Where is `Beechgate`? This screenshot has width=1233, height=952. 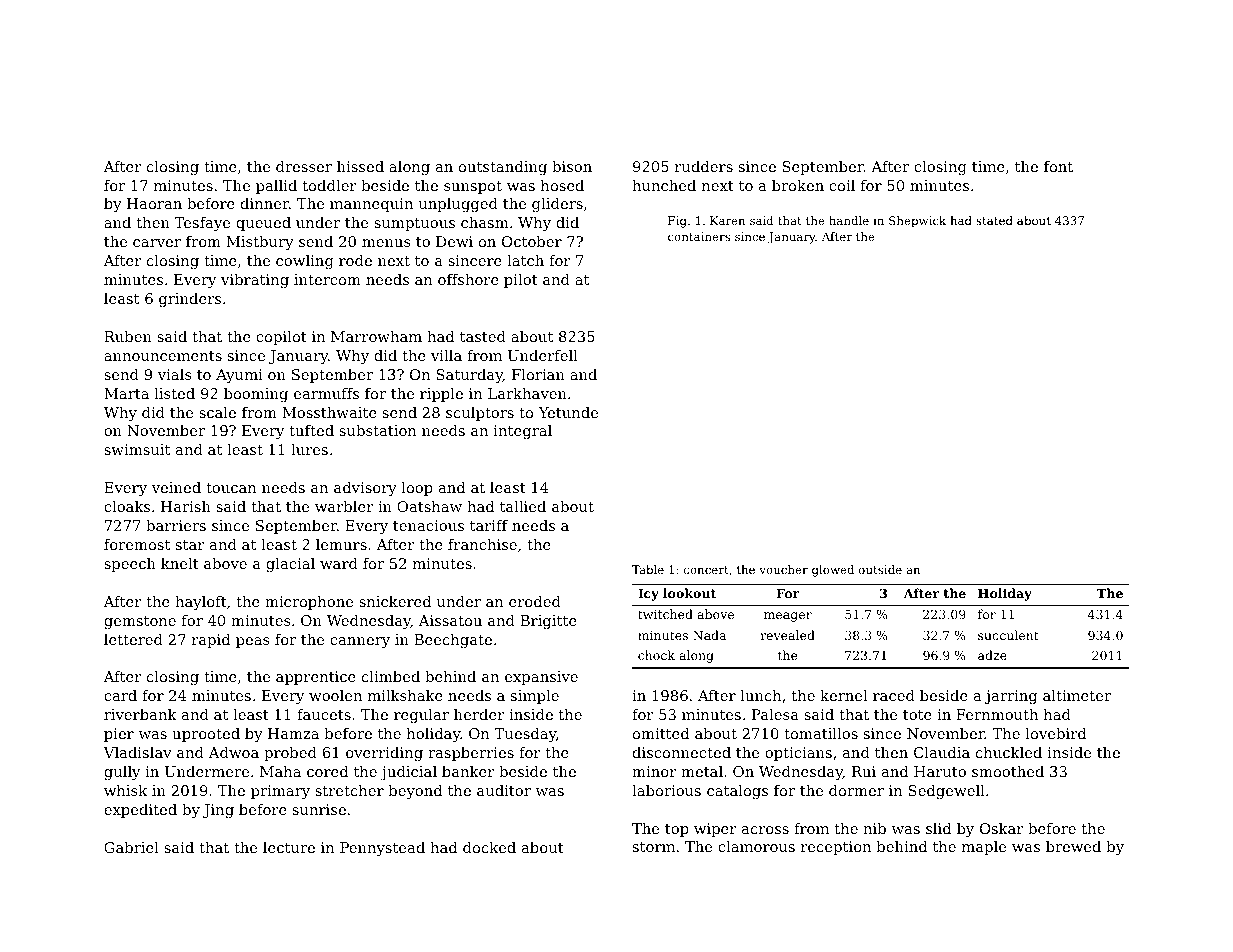
Beechgate is located at coordinates (453, 641).
